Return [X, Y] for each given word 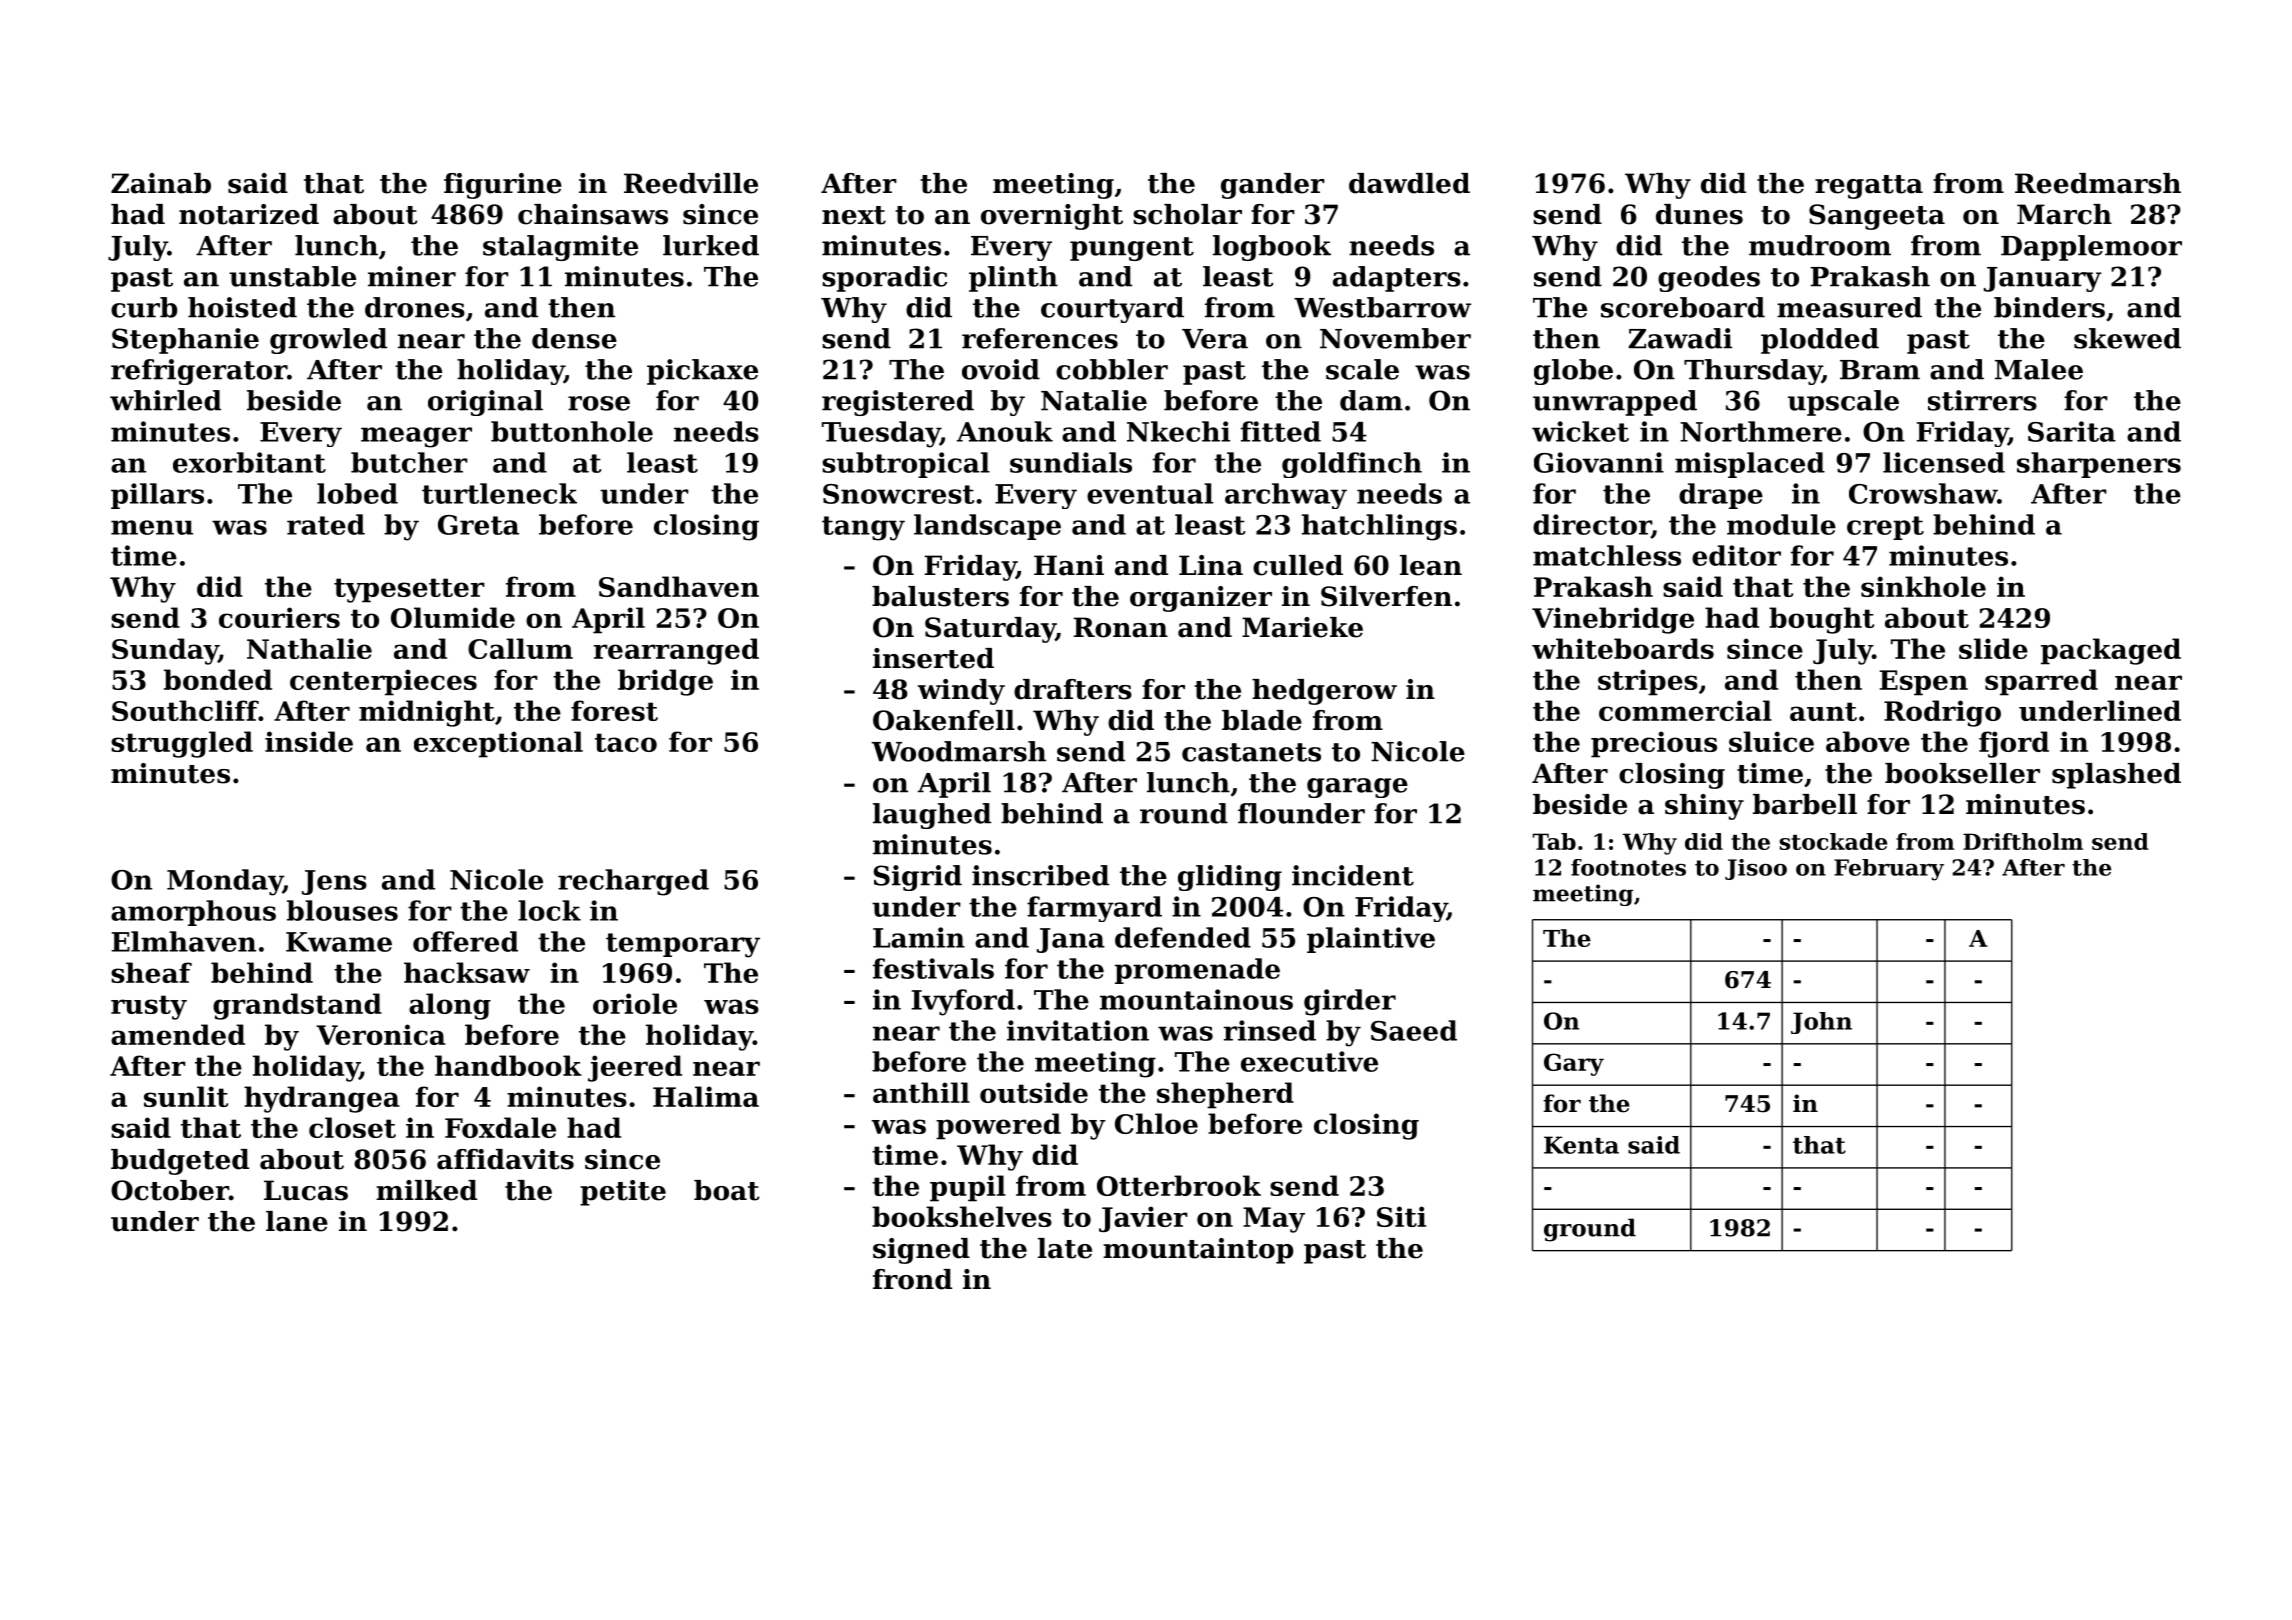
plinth [1013, 279]
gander [1273, 186]
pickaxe [702, 372]
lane [297, 1221]
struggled [182, 744]
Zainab [161, 183]
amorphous [193, 913]
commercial [1685, 710]
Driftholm [2023, 841]
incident [1353, 875]
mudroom [1820, 245]
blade [1262, 720]
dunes [1699, 214]
